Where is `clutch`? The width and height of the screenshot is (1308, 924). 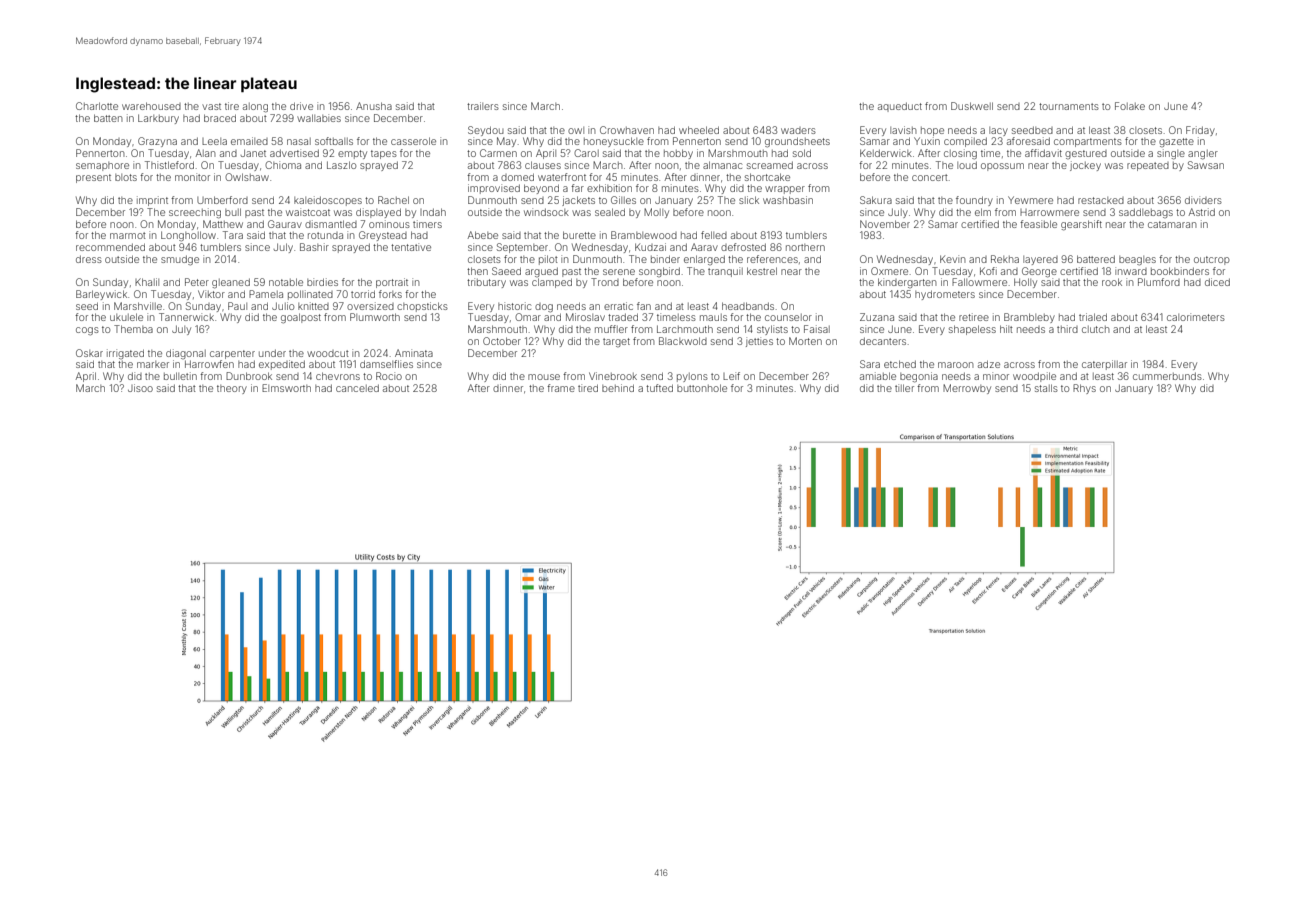 clutch is located at coordinates (1096, 329).
